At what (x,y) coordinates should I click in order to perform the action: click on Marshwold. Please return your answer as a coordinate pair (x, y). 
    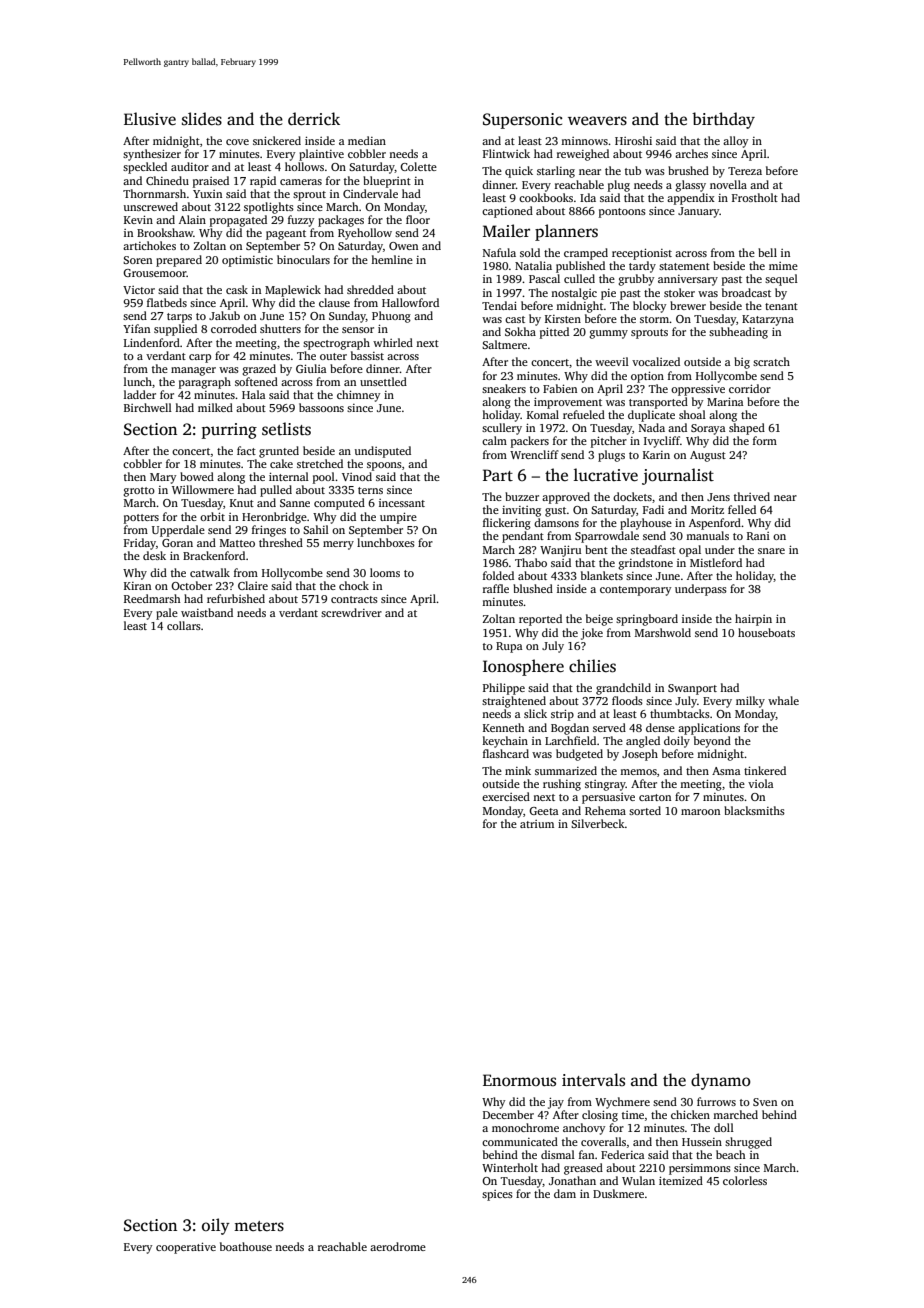
    Looking at the image, I should click on (663, 632).
